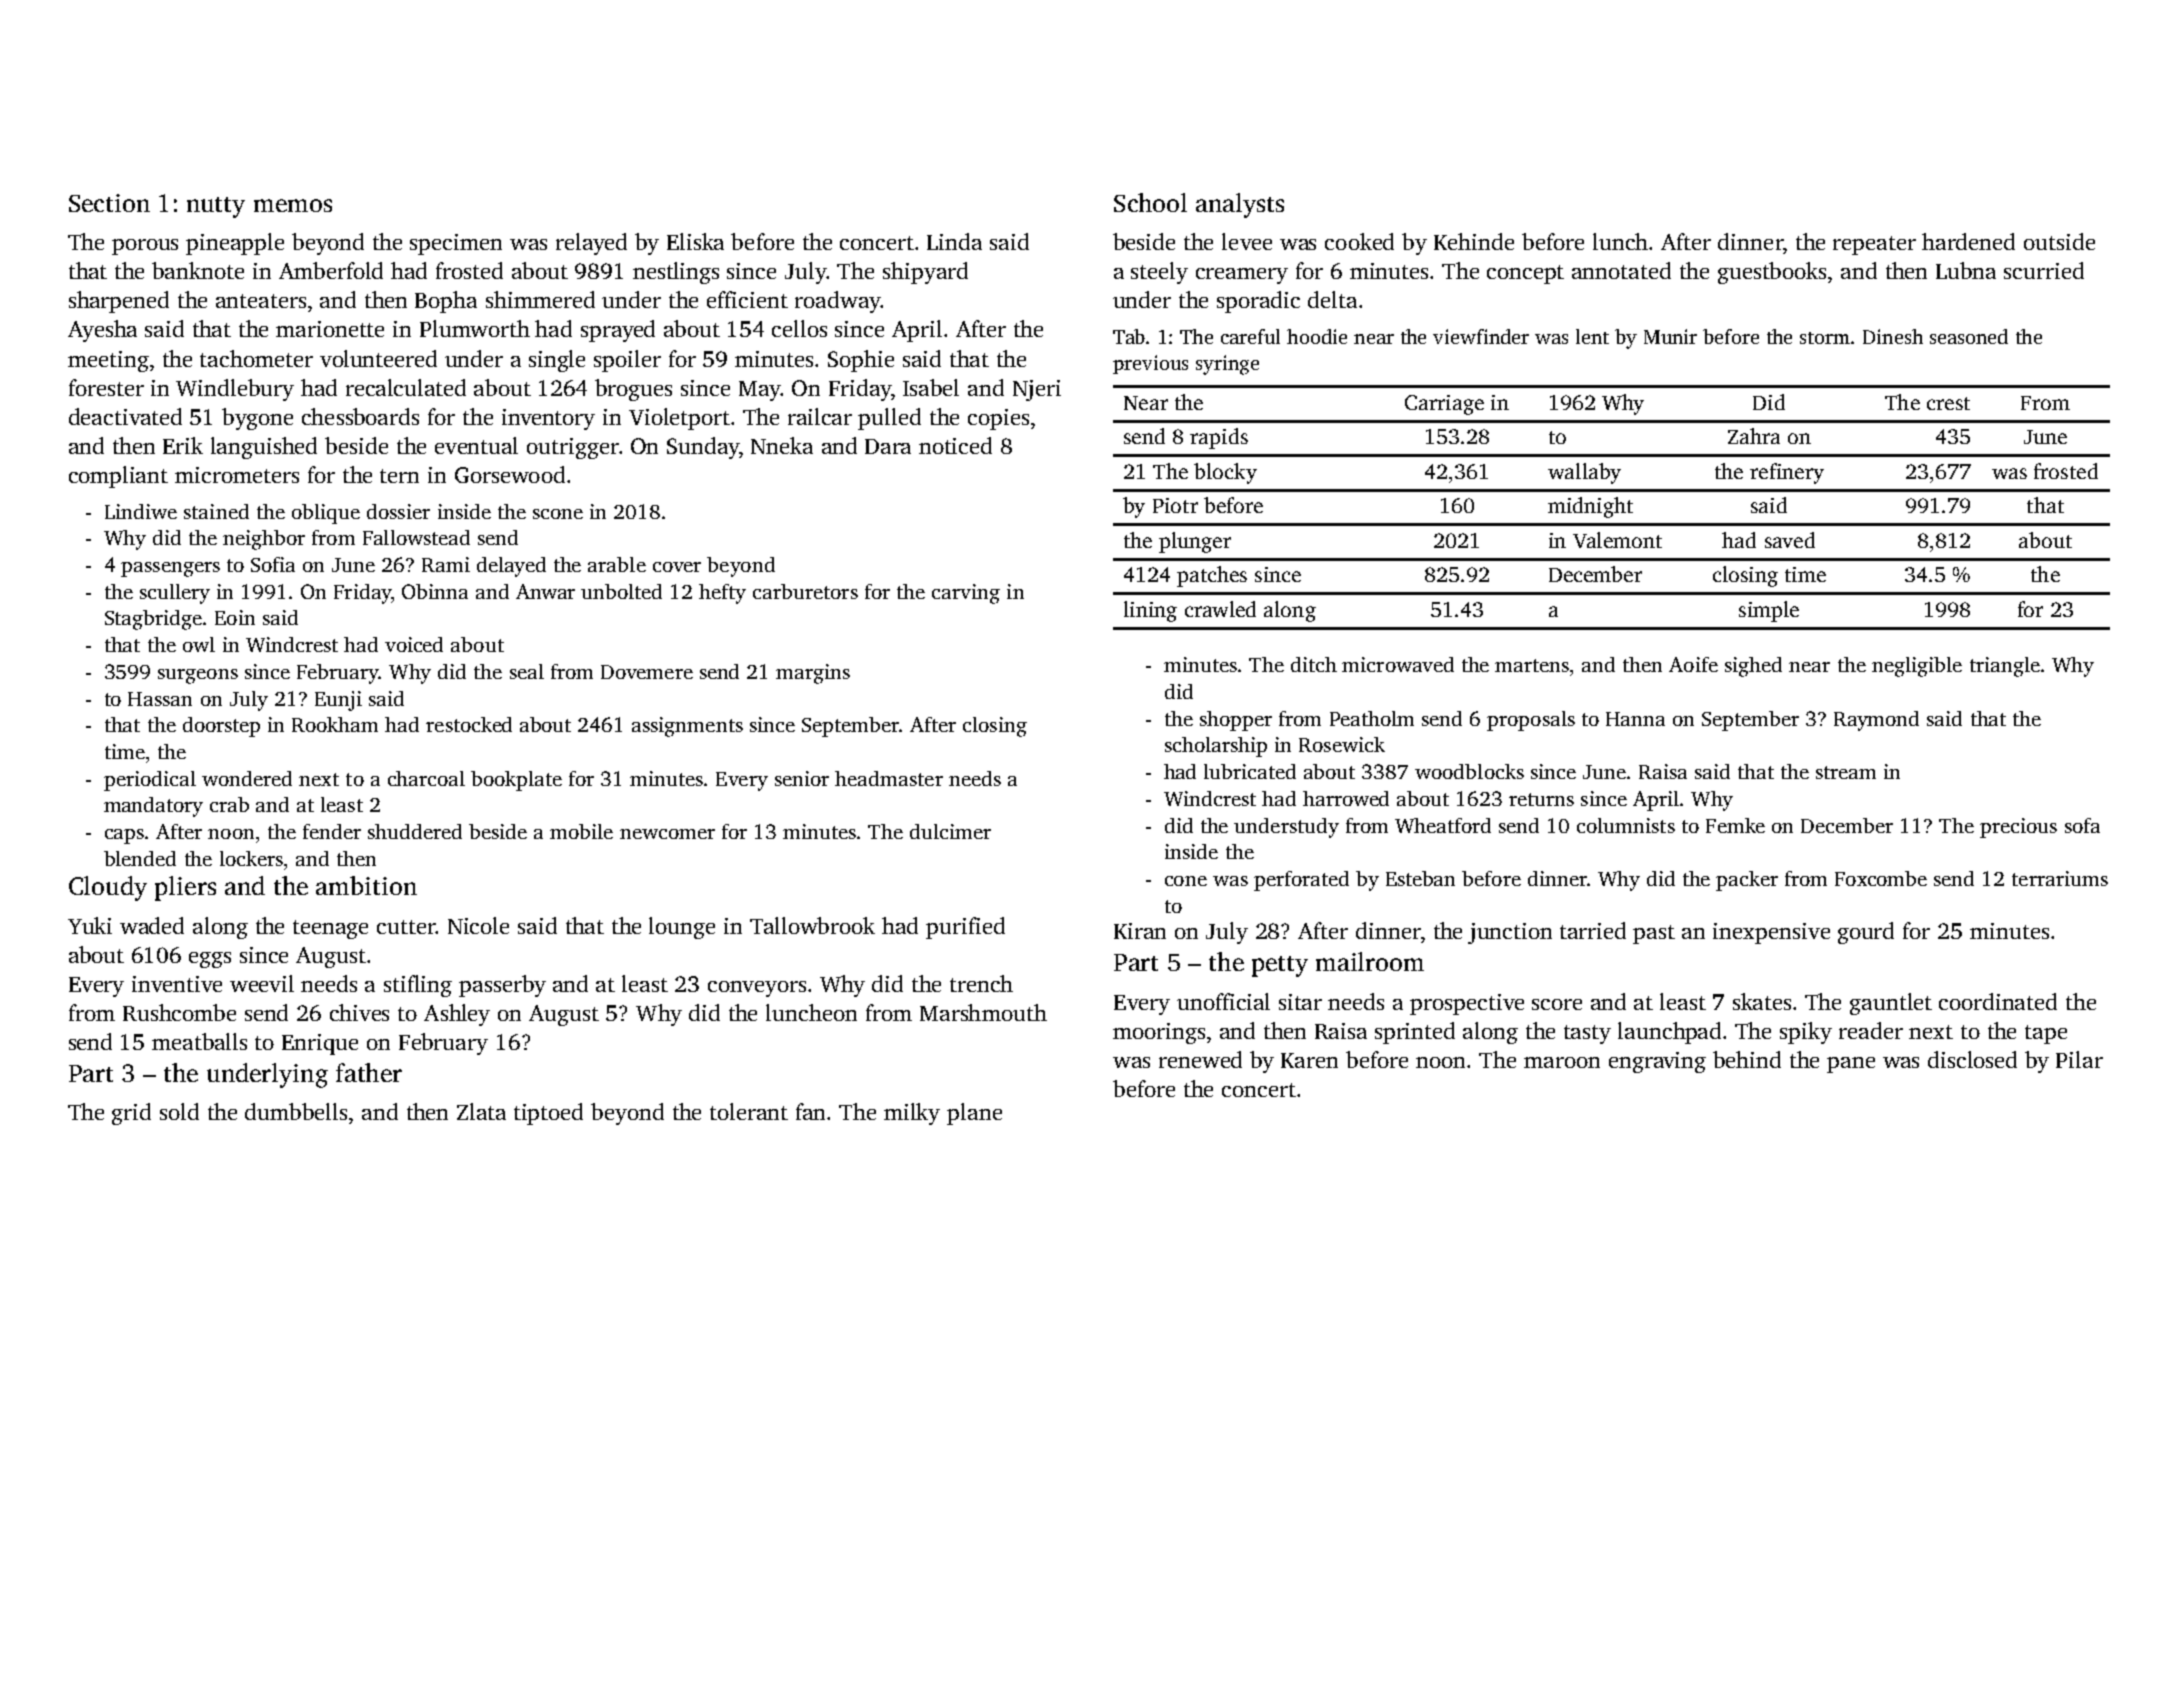 The height and width of the screenshot is (1683, 2178). I want to click on triangle, so click(2005, 667).
